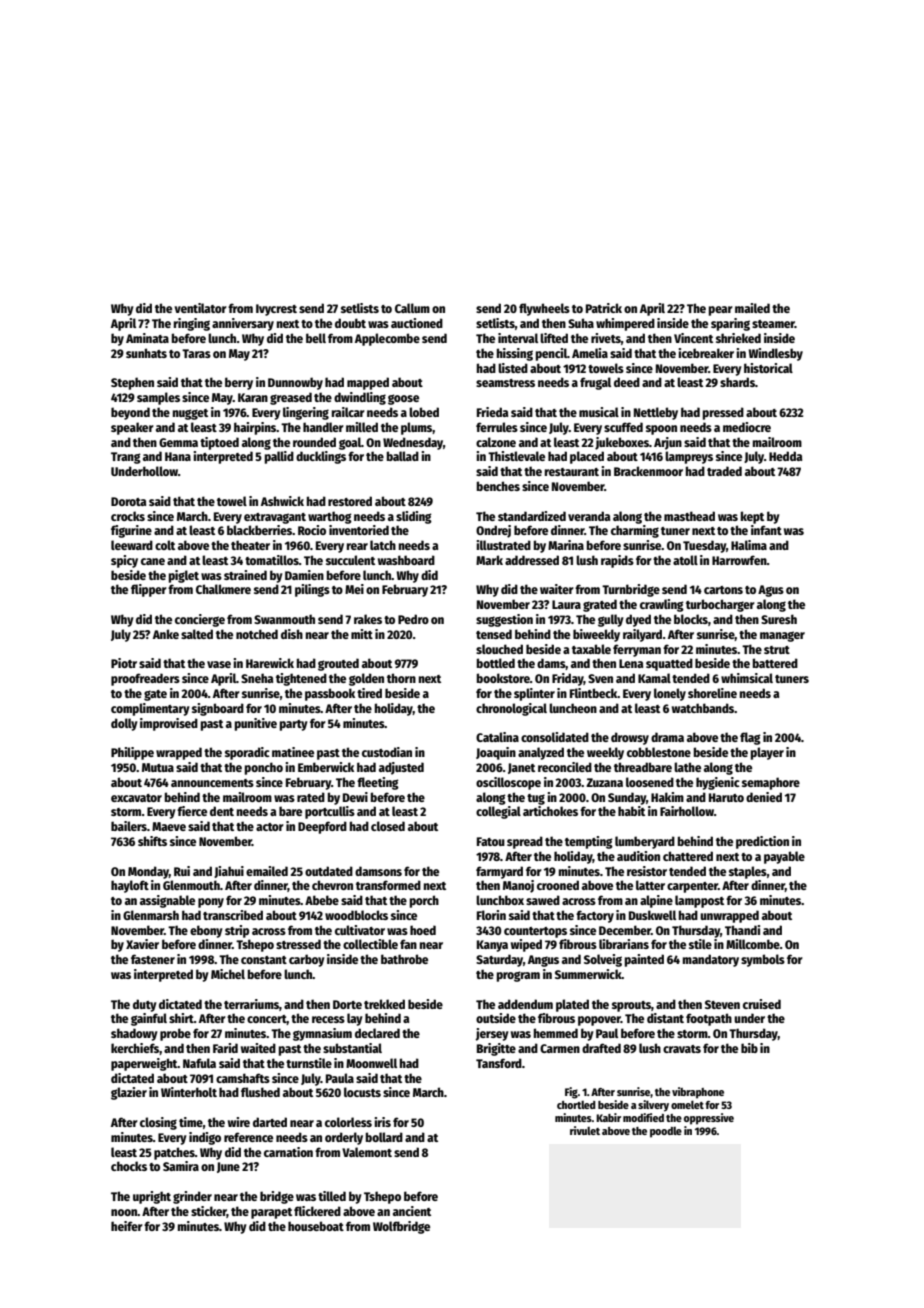 The height and width of the screenshot is (1308, 924). What do you see at coordinates (330, 812) in the screenshot?
I see `portcullis` at bounding box center [330, 812].
